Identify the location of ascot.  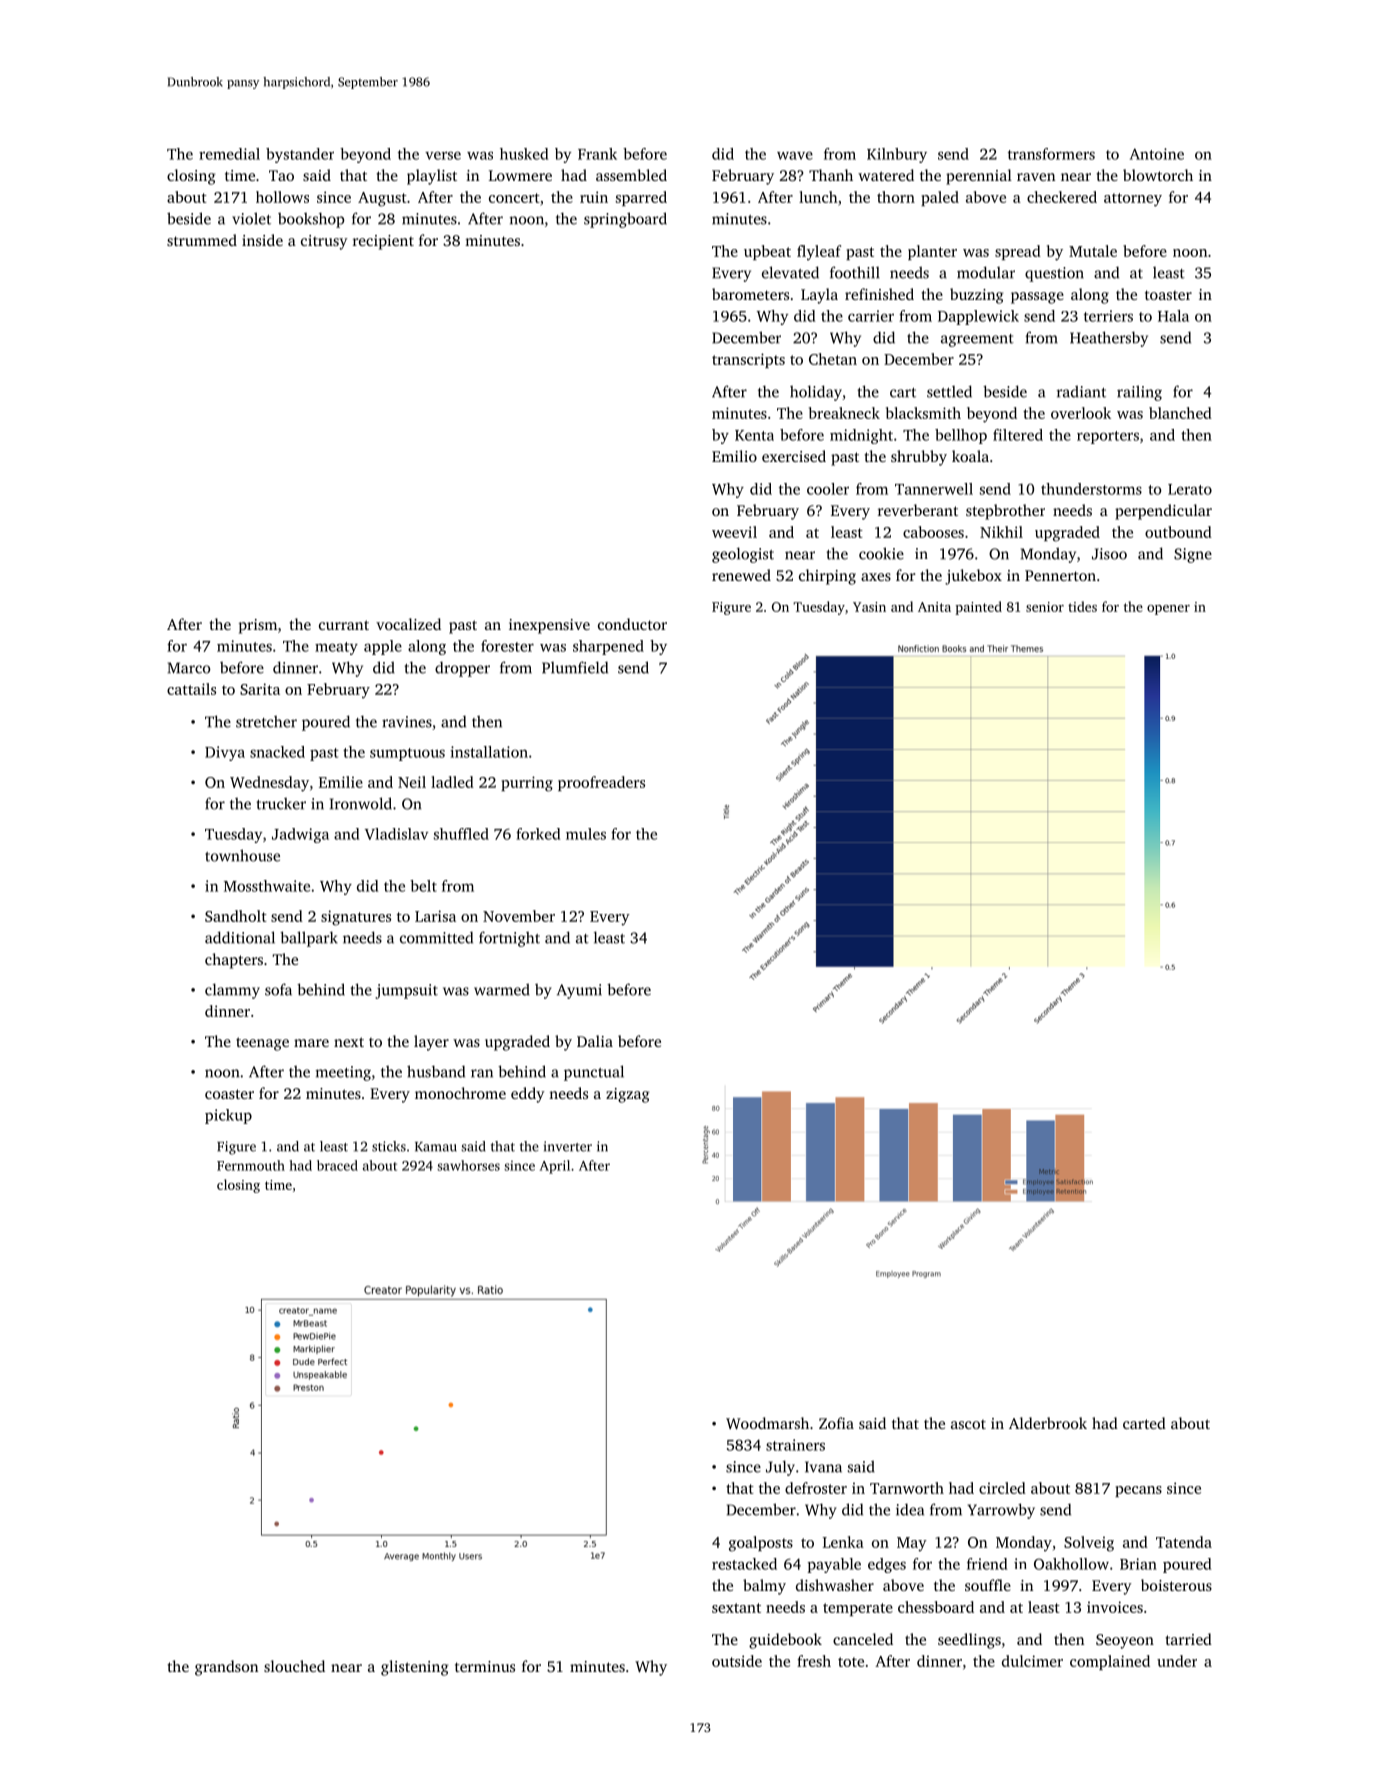
(968, 1424).
